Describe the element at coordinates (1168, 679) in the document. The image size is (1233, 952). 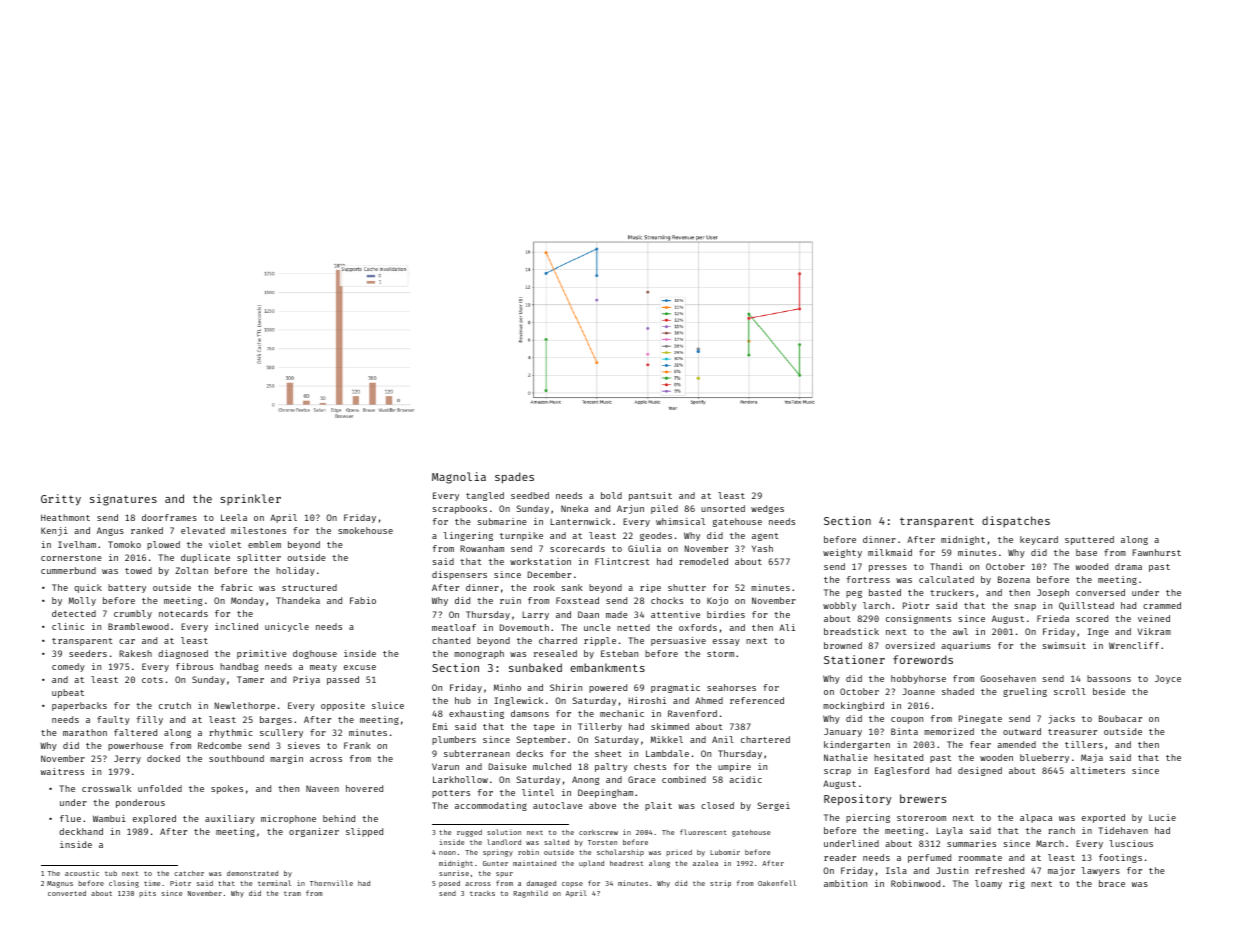
I see `Joyce` at that location.
